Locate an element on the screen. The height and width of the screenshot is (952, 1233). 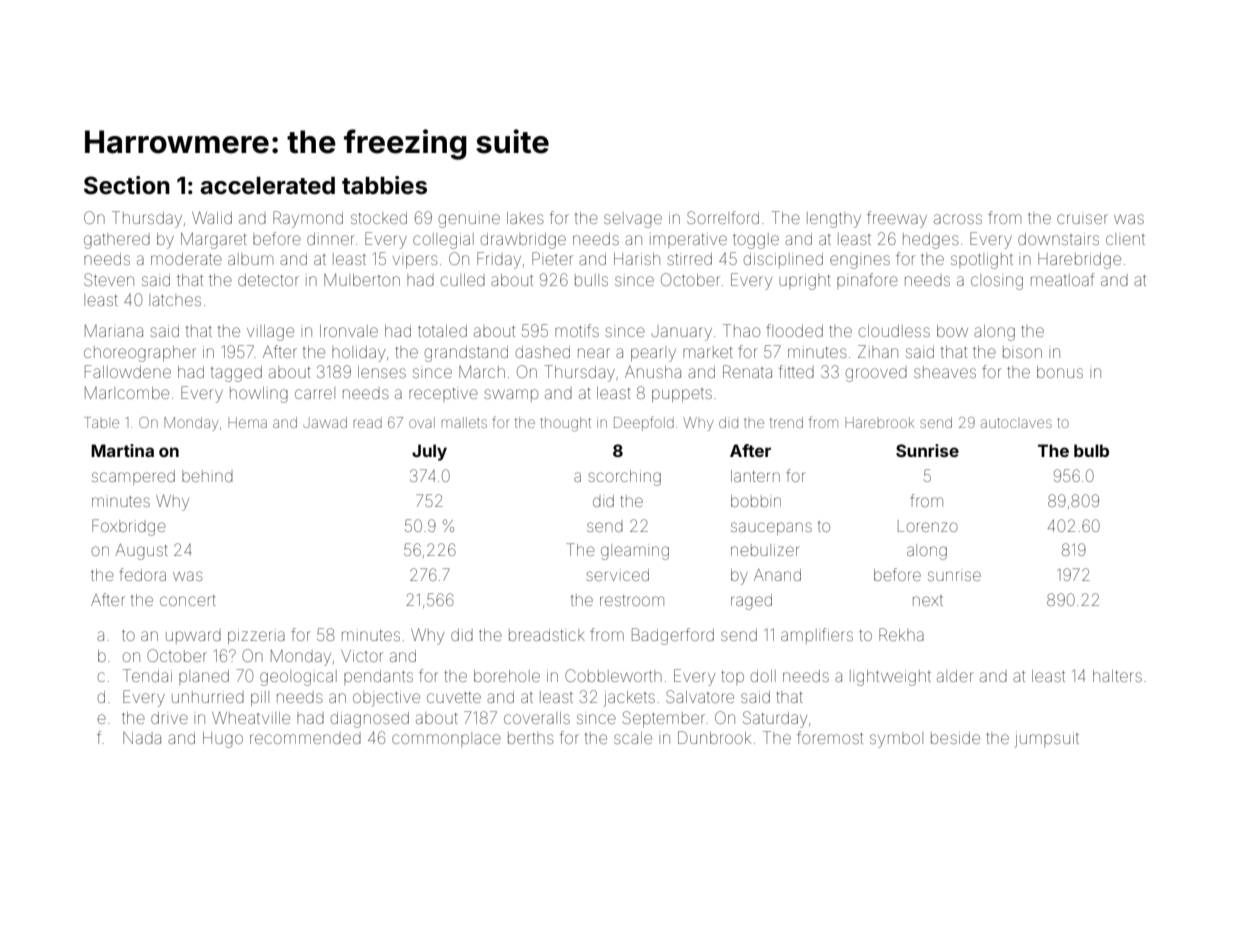
geological is located at coordinates (298, 678).
